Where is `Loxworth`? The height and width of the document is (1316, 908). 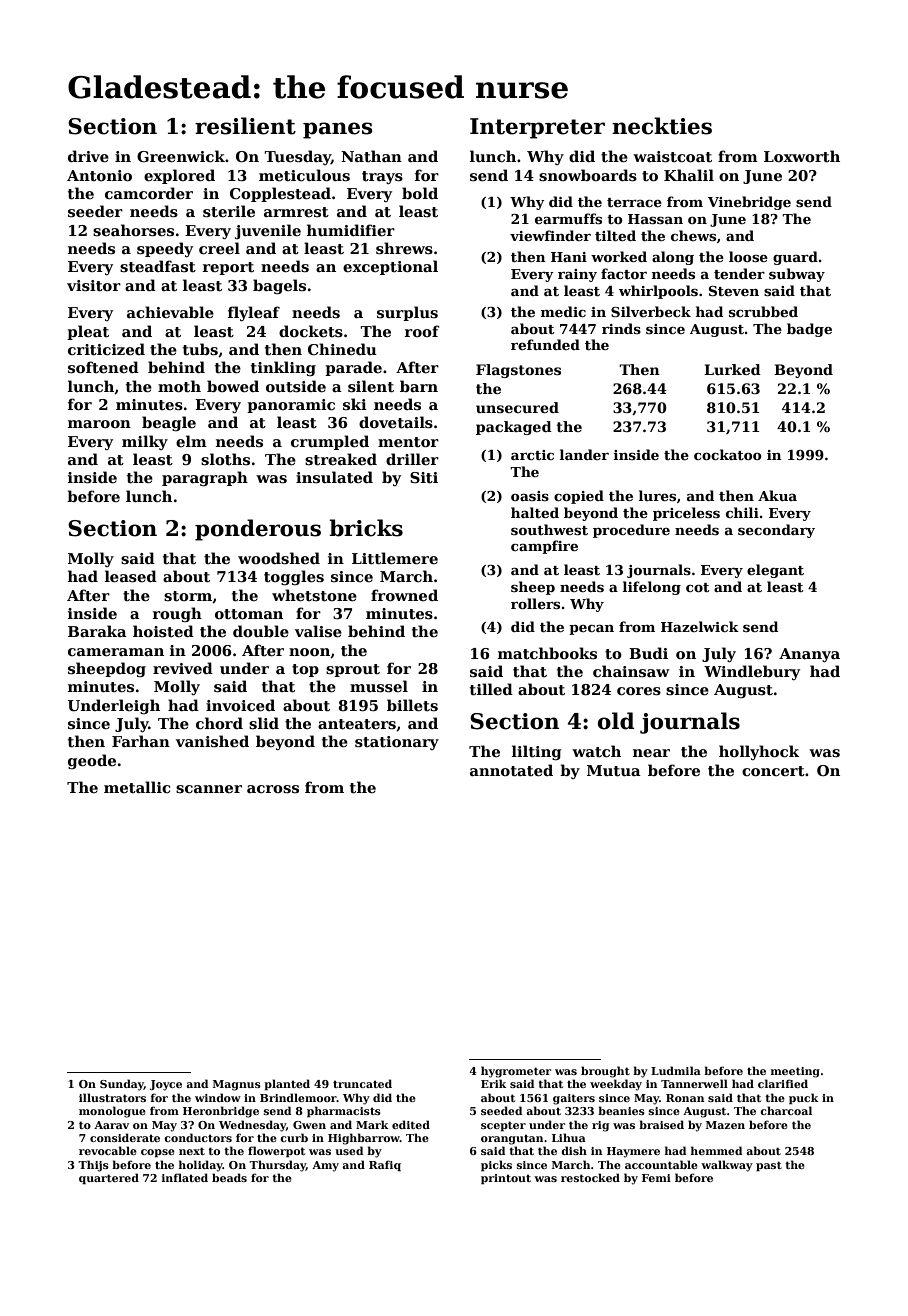 Loxworth is located at coordinates (802, 156).
